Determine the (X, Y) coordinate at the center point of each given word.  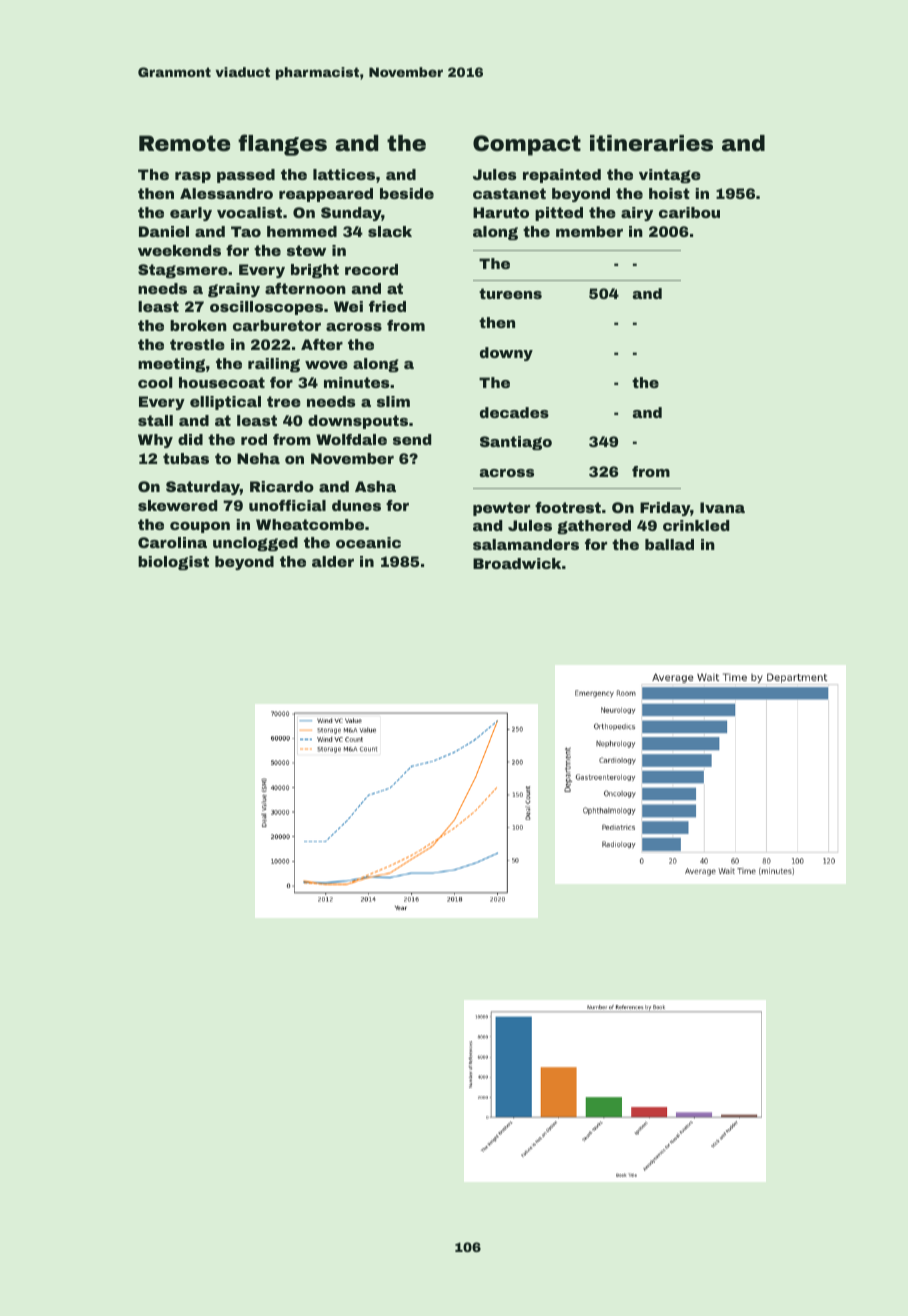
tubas (186, 458)
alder (333, 561)
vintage (670, 176)
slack (390, 231)
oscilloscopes (266, 308)
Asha (375, 486)
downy (506, 354)
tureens (510, 293)
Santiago (516, 443)
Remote (184, 143)
